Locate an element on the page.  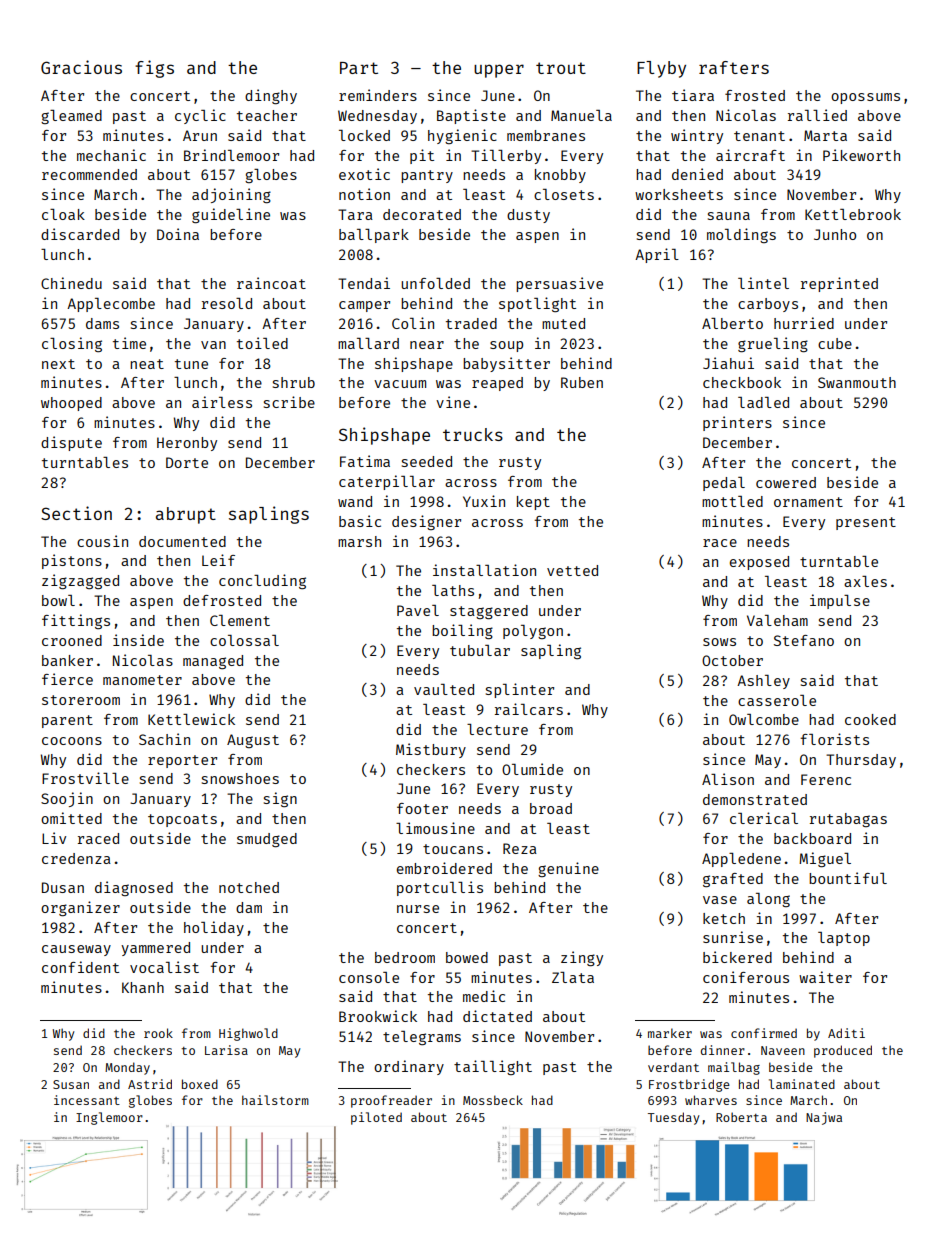
recommended is located at coordinates (89, 174).
